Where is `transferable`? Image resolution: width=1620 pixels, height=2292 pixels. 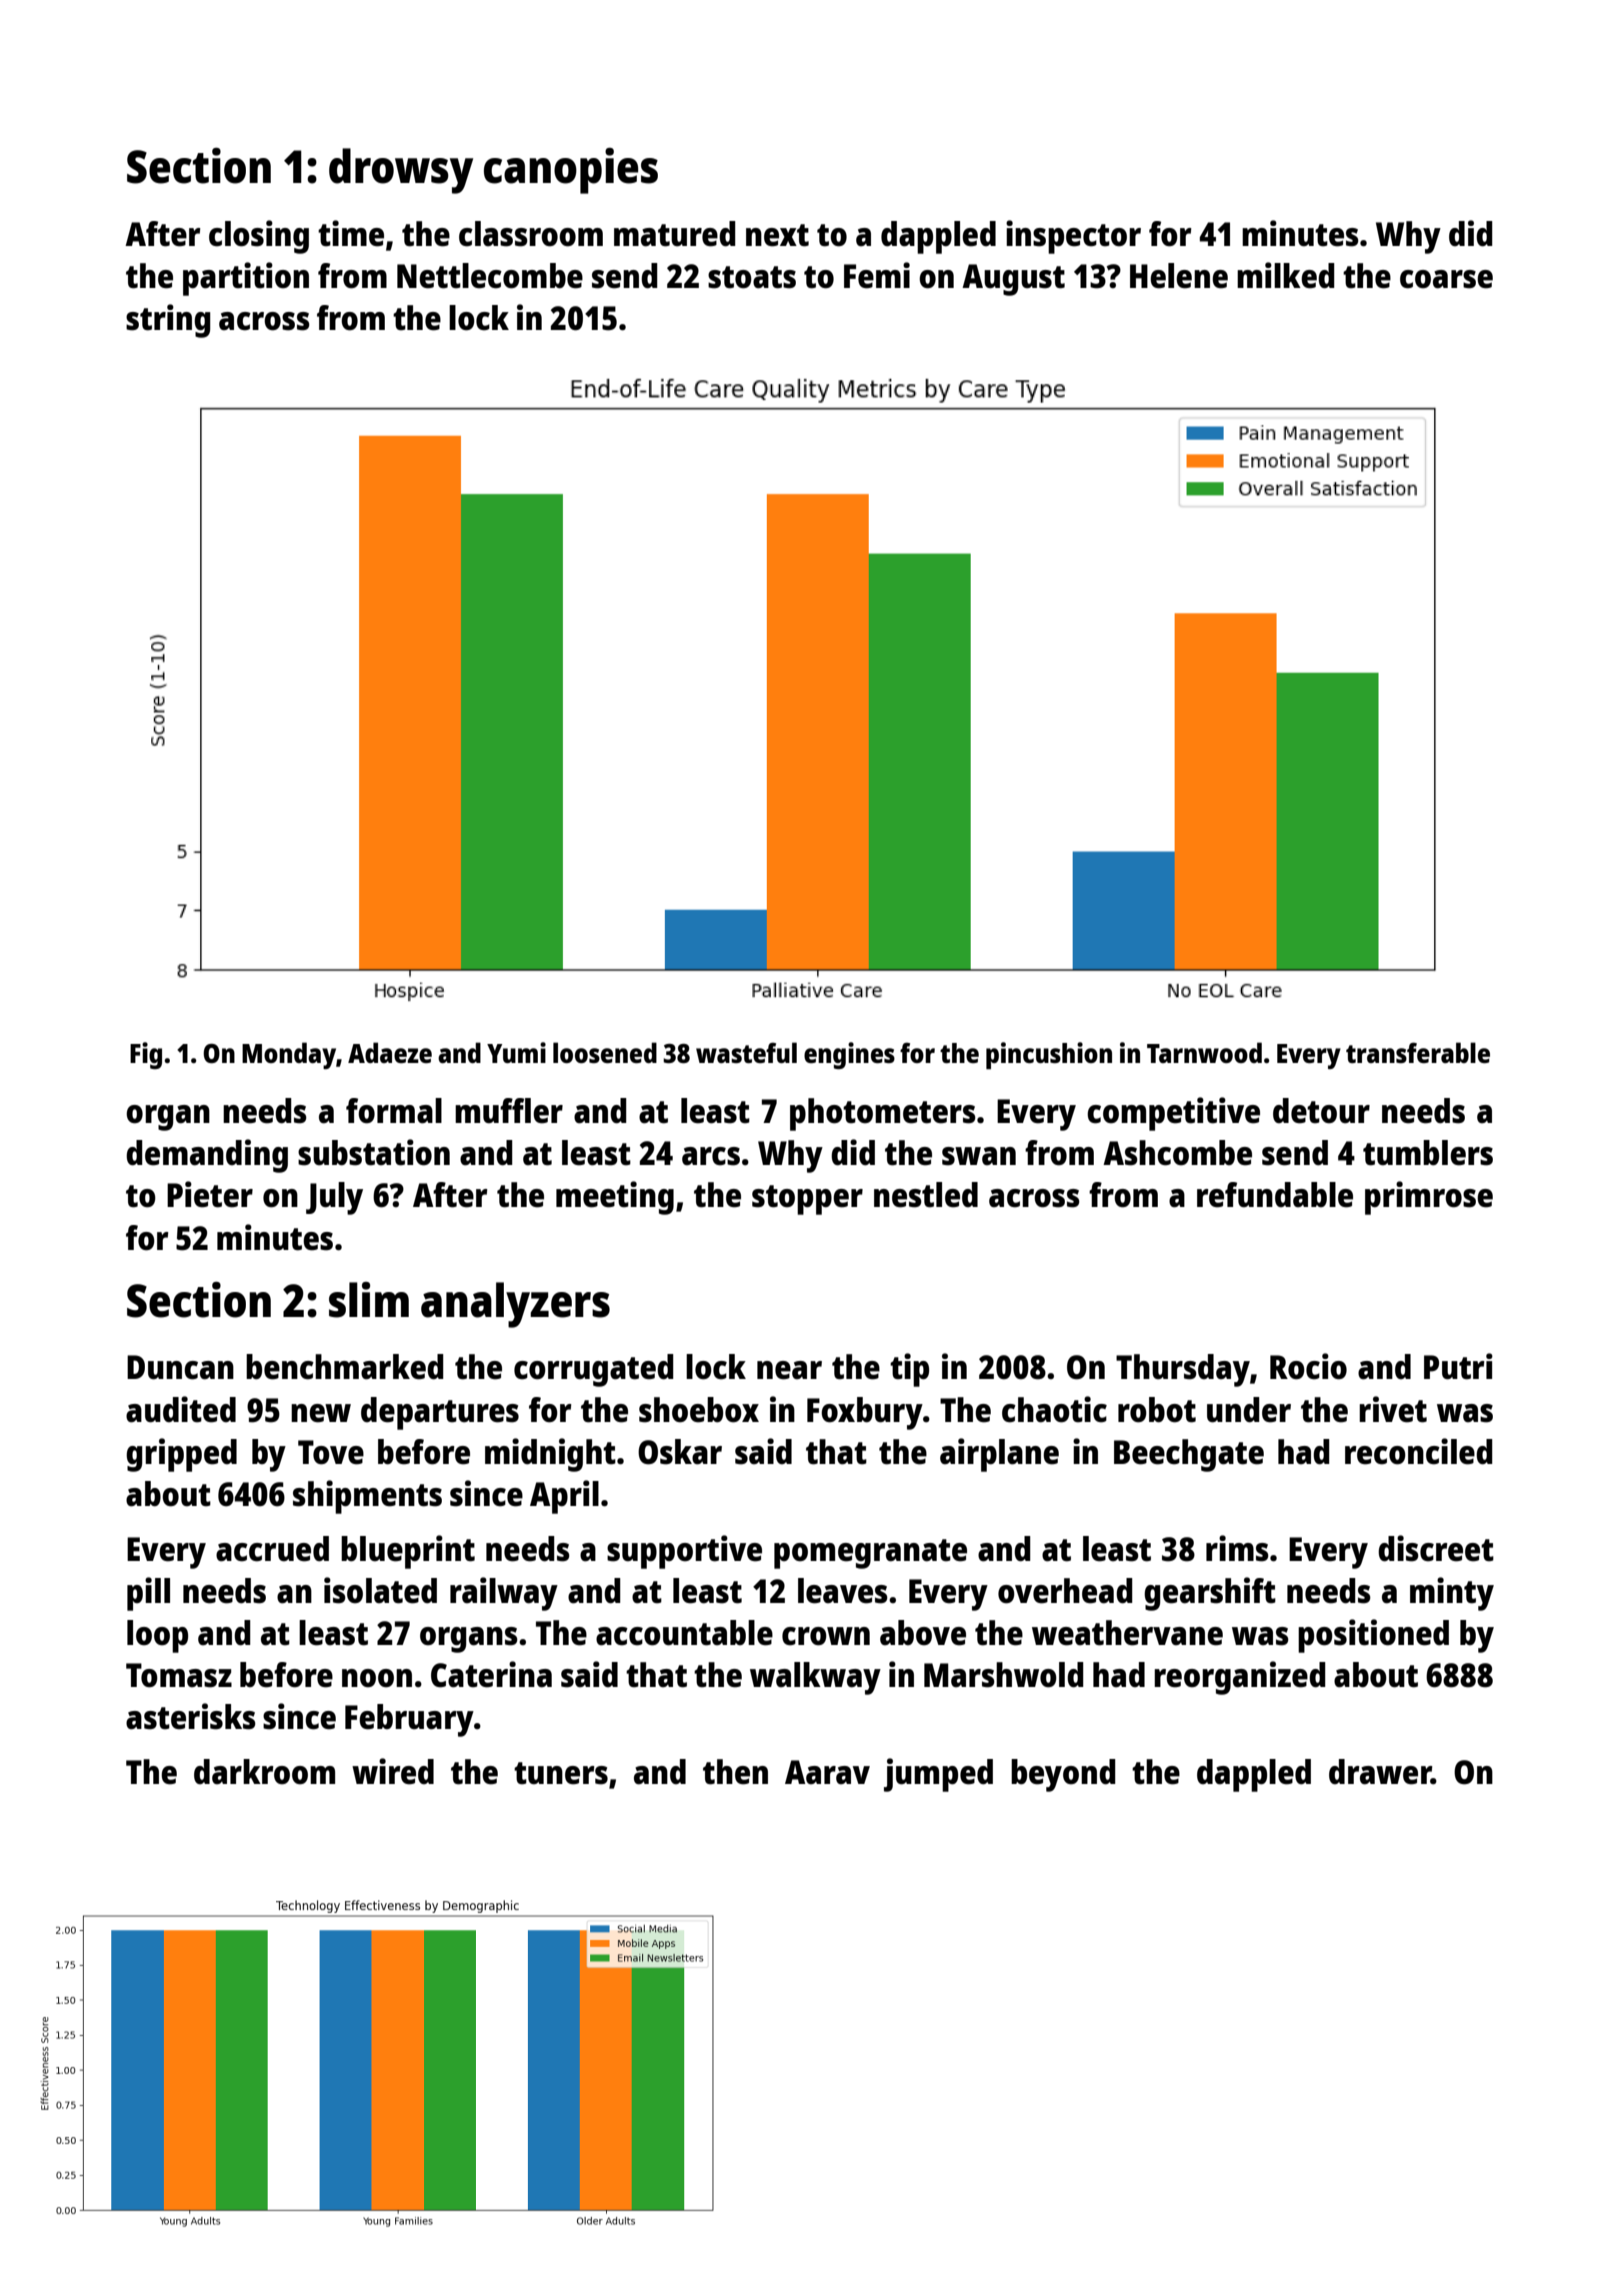
transferable is located at coordinates (1418, 1052).
